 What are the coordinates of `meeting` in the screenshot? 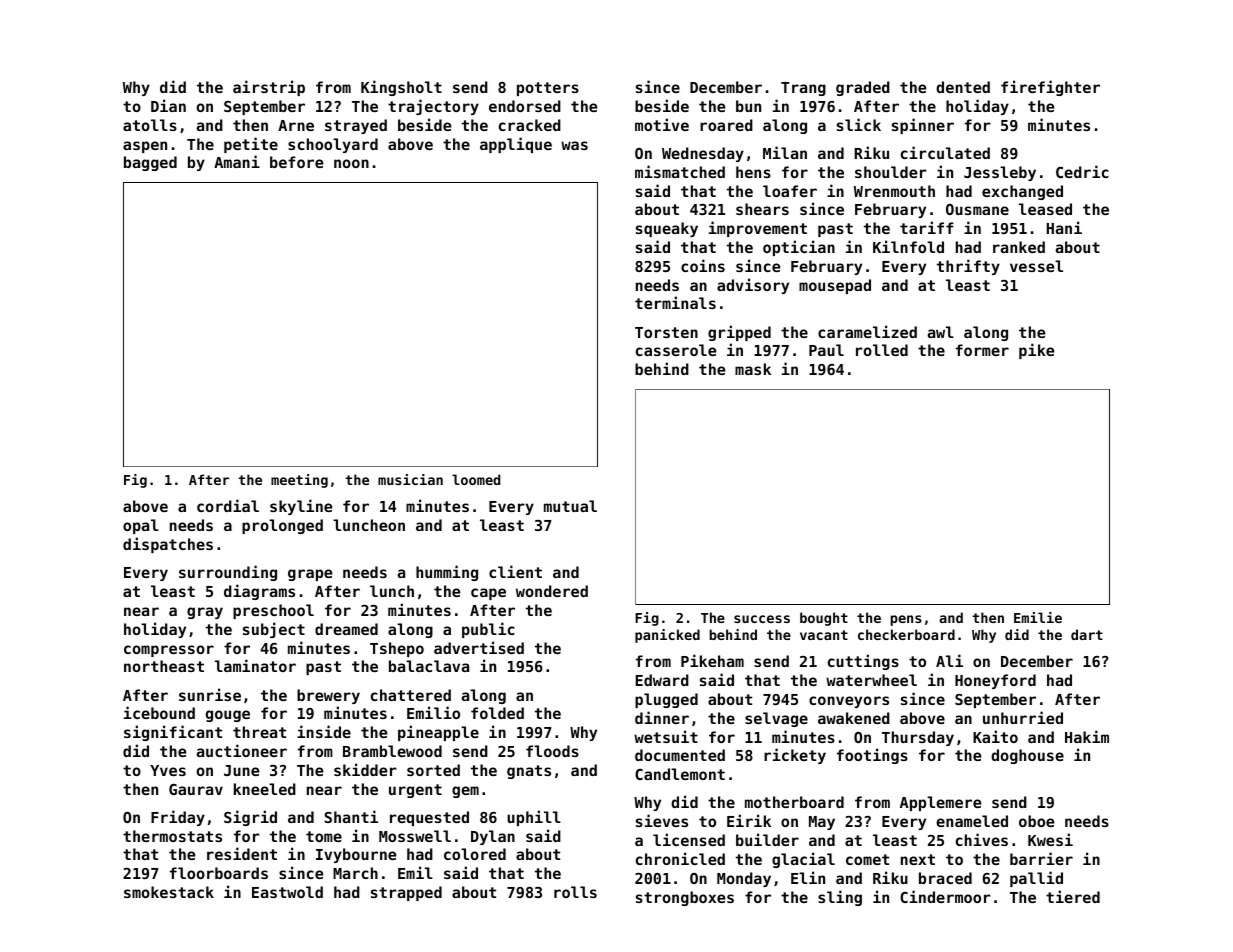 It's located at (299, 481).
